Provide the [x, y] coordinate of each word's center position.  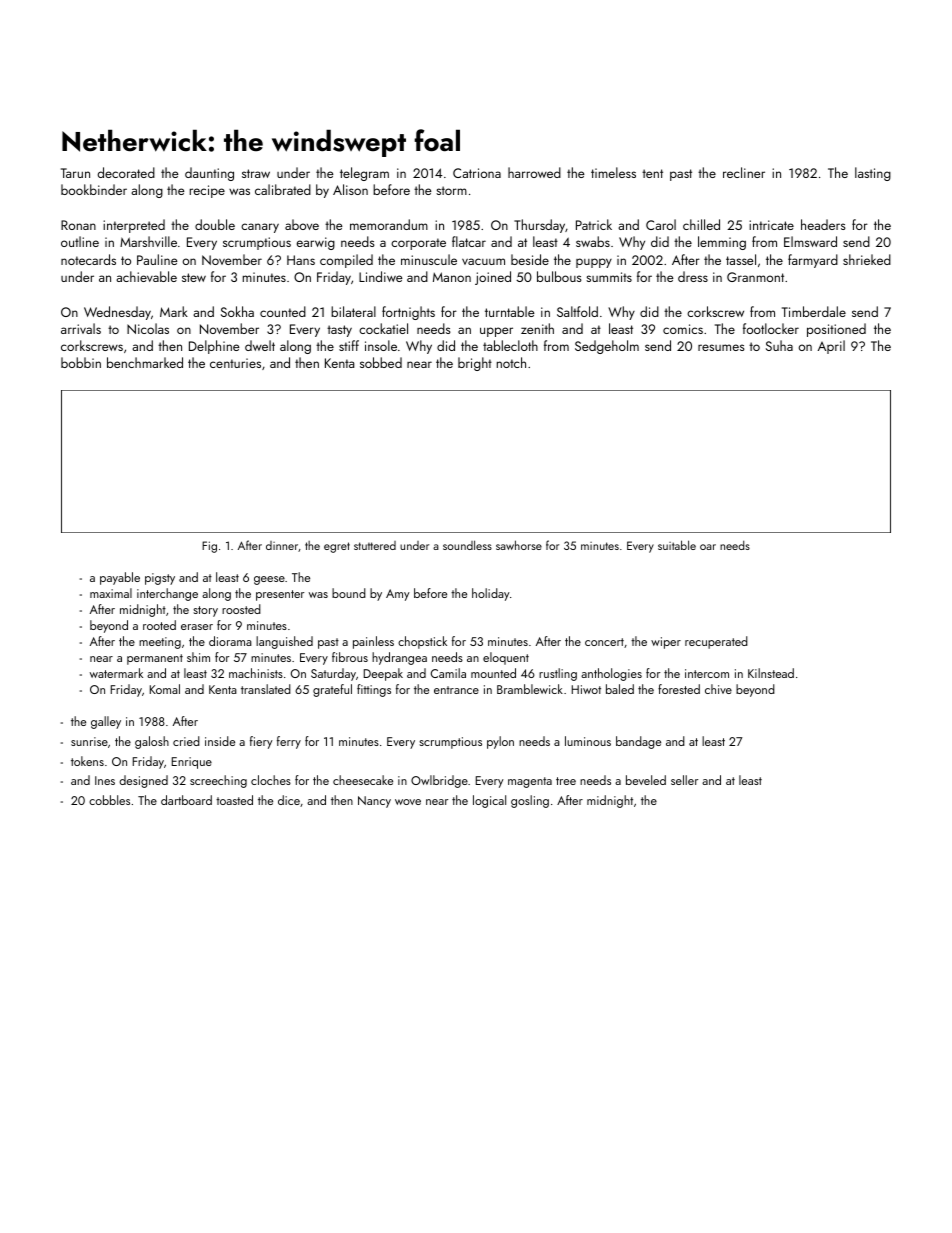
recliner [744, 172]
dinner [282, 545]
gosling [530, 801]
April [831, 347]
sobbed [381, 362]
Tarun [75, 173]
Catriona [477, 173]
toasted [234, 800]
